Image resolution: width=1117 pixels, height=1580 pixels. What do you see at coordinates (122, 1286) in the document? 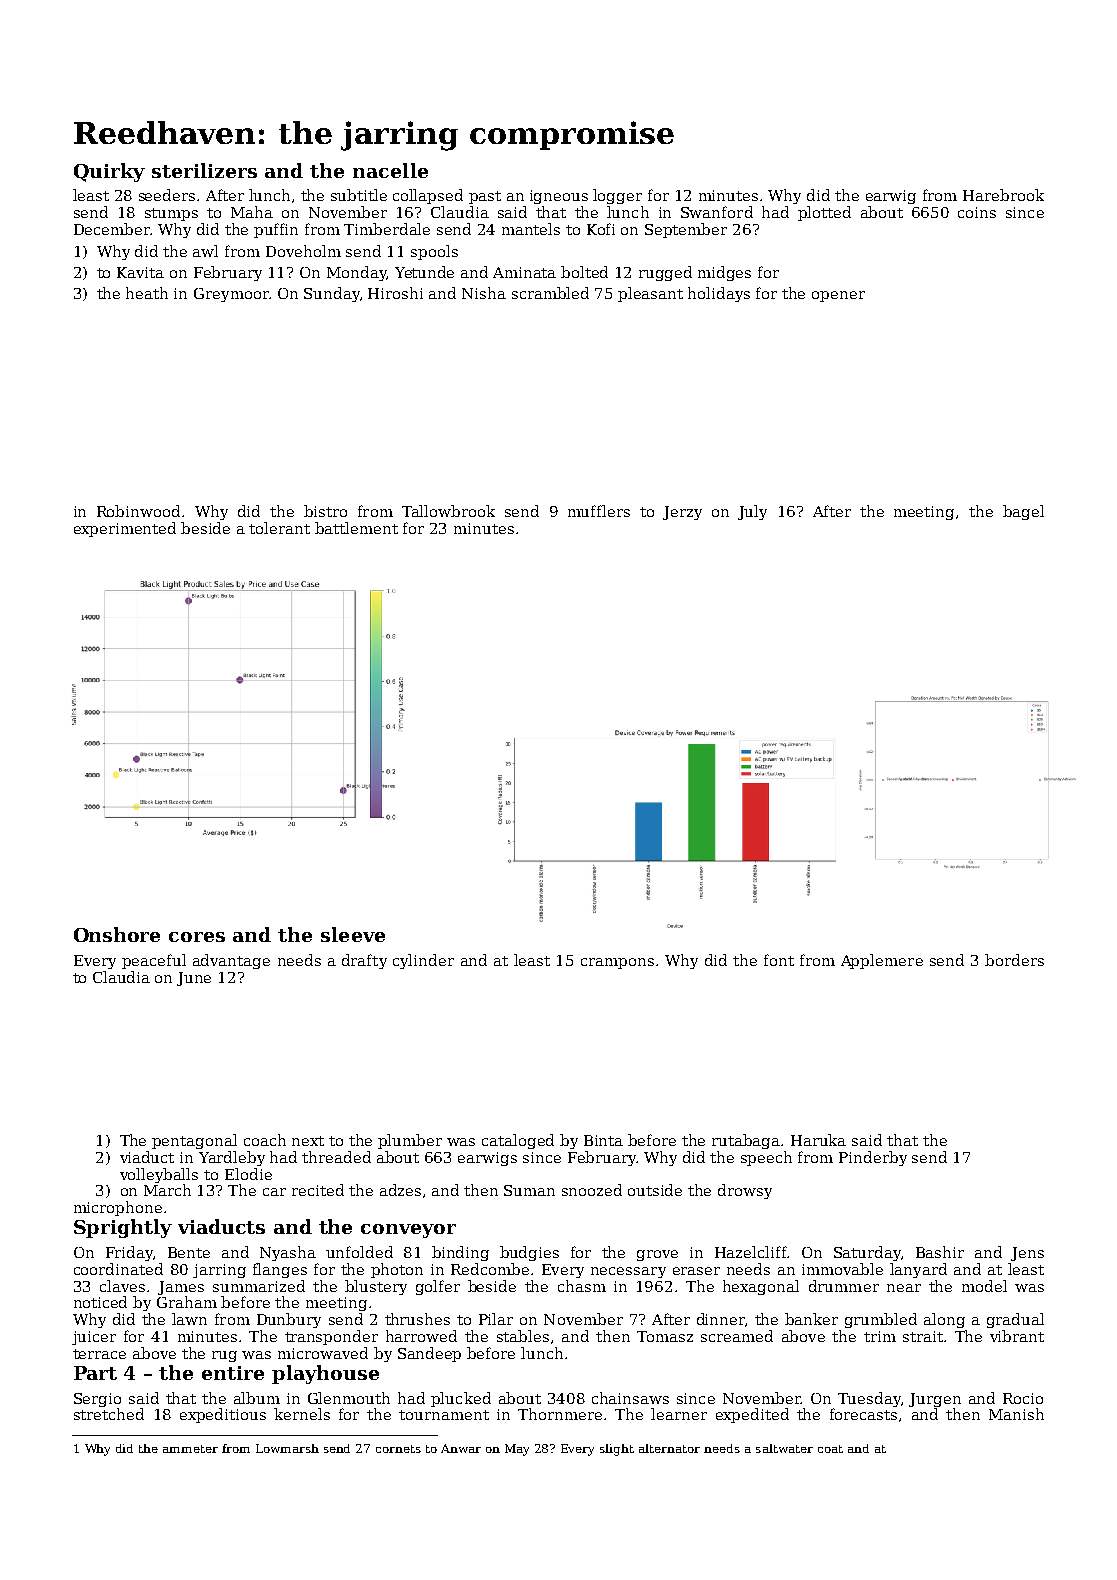
I see `claves` at bounding box center [122, 1286].
